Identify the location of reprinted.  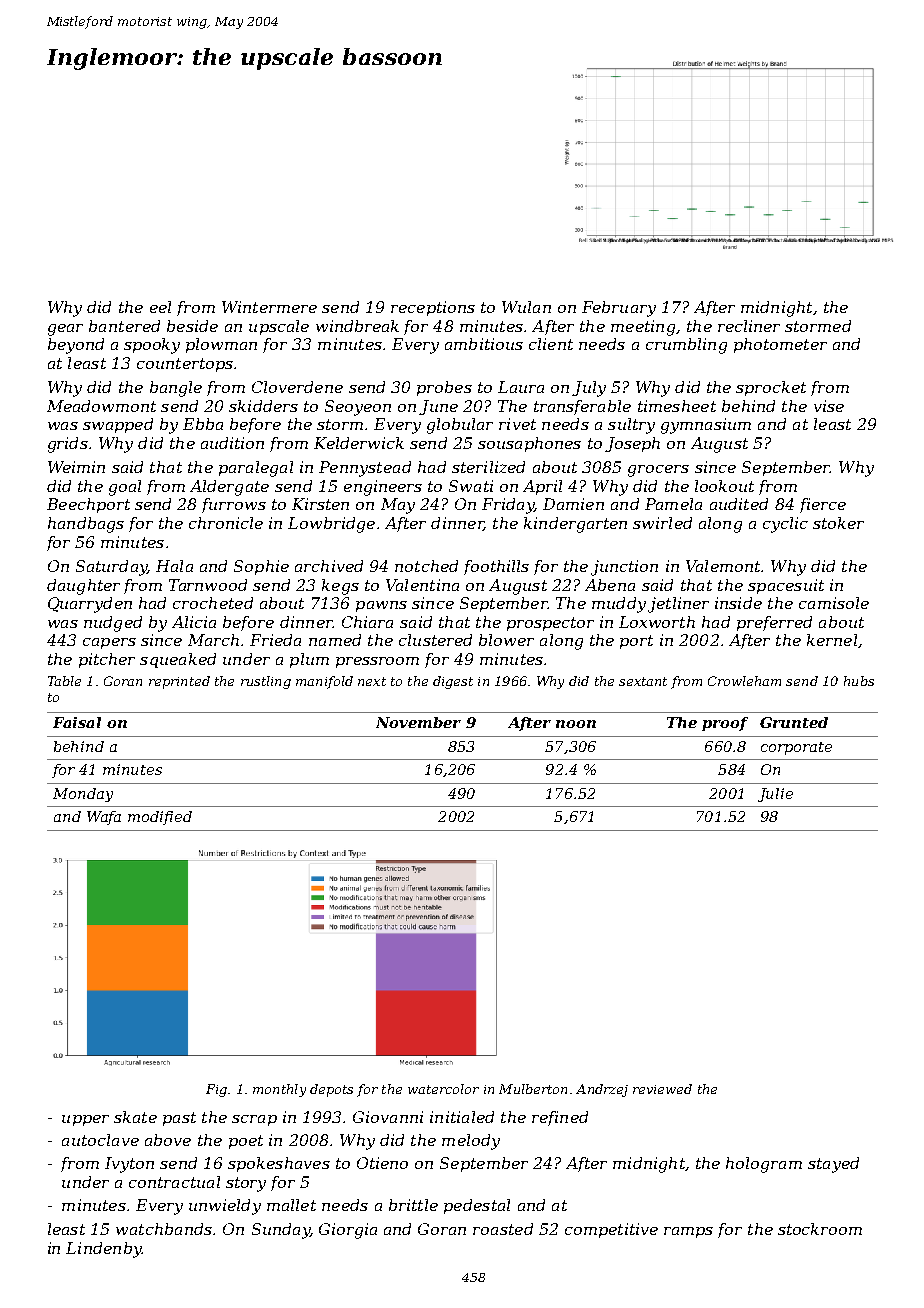
(179, 682).
